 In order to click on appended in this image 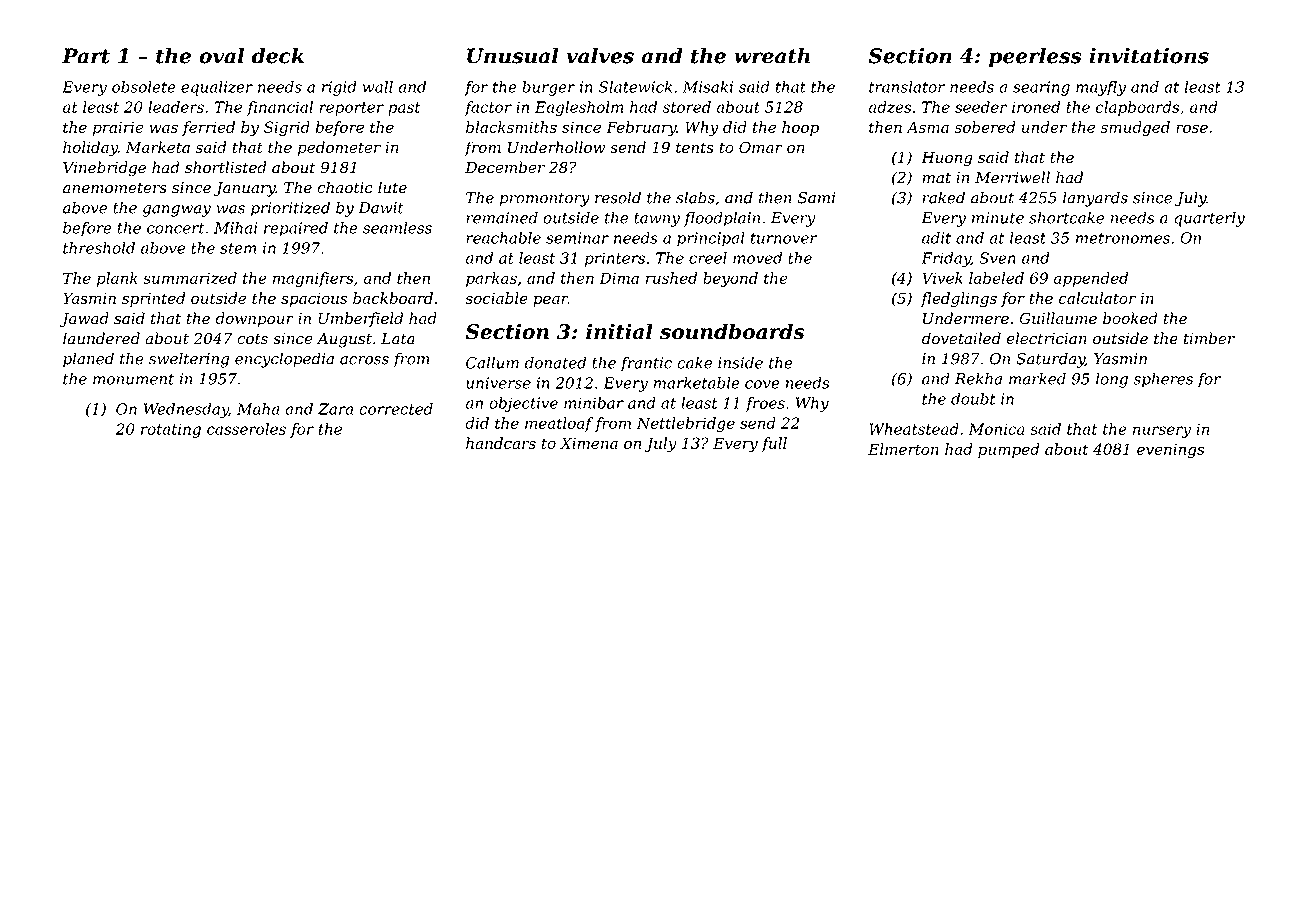, I will do `click(1091, 279)`.
